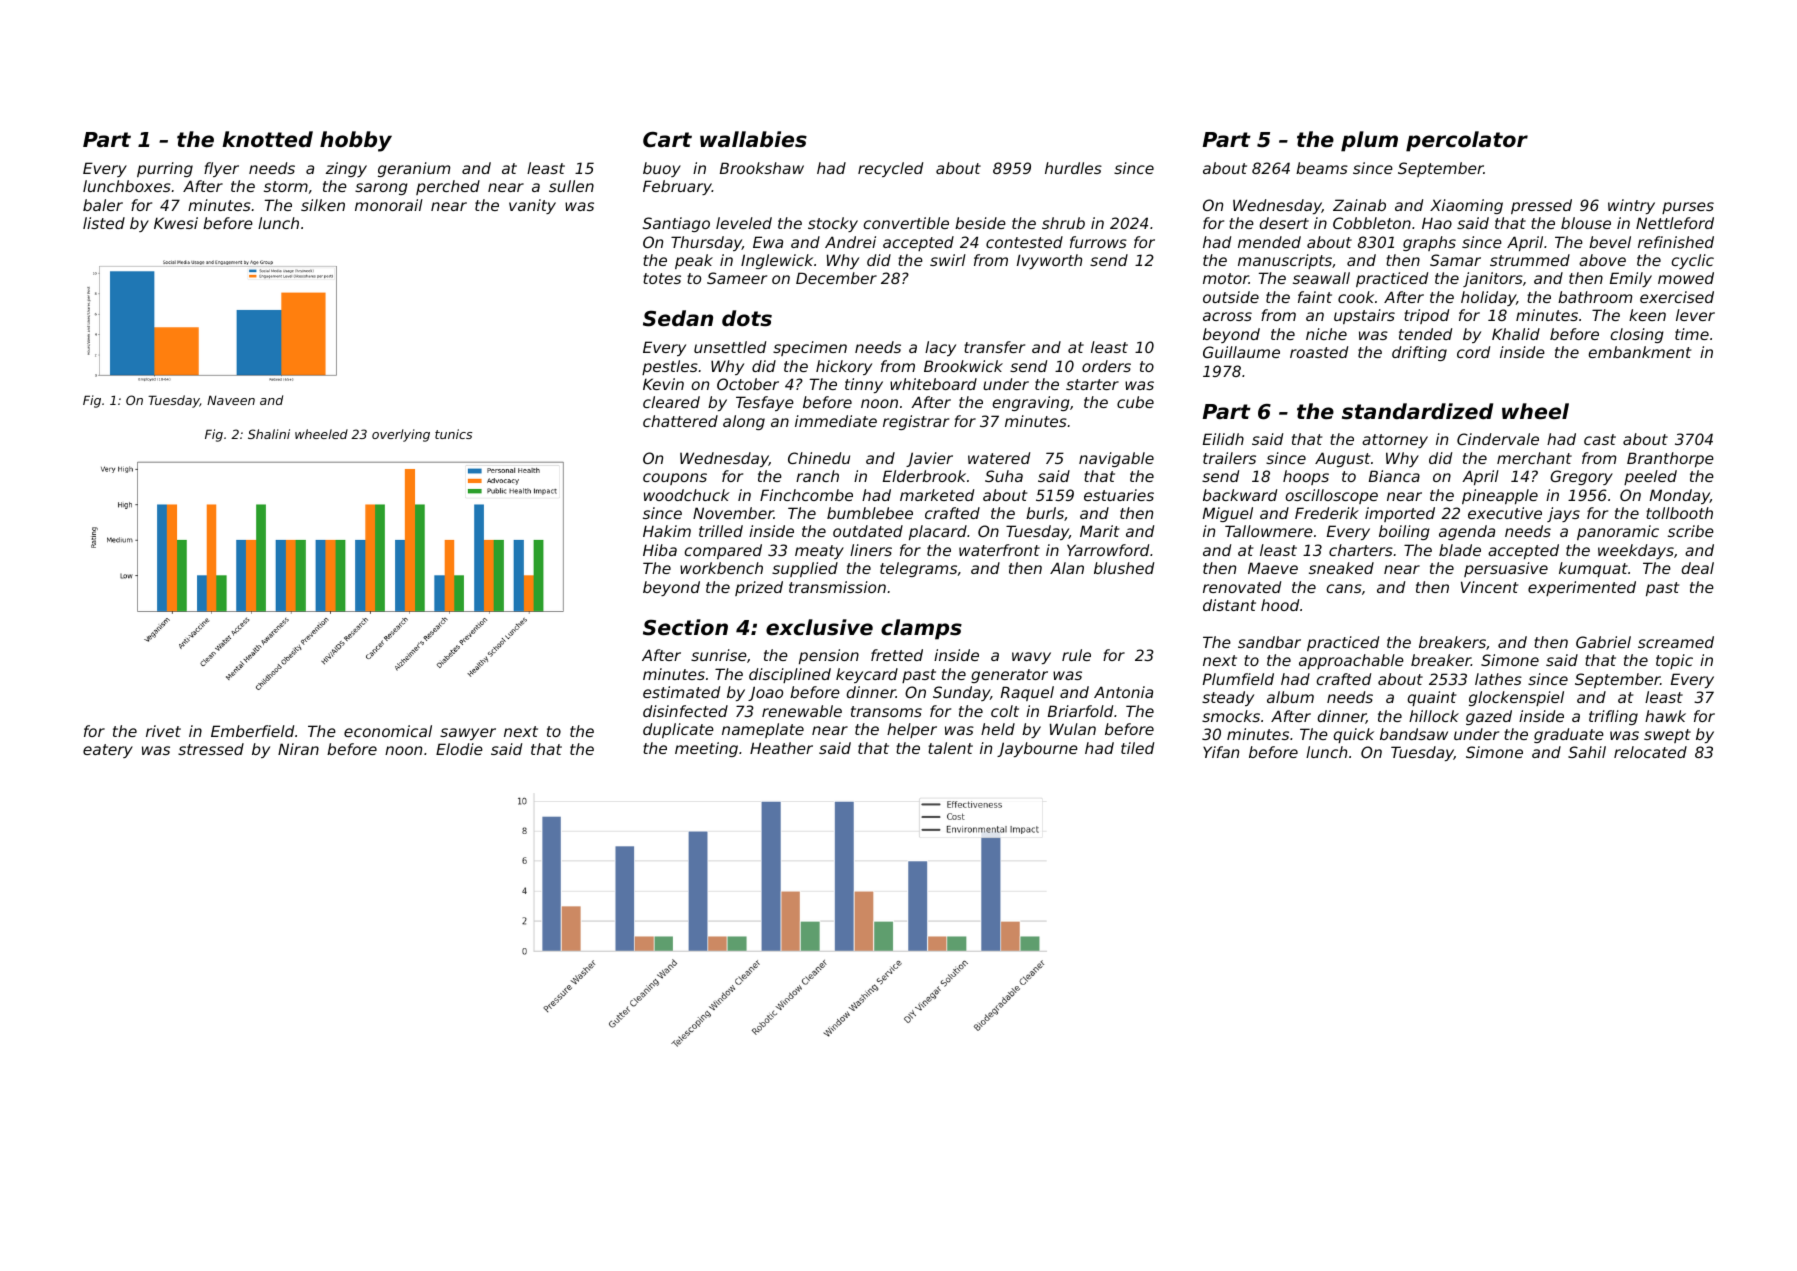 This page has width=1797, height=1271. What do you see at coordinates (850, 242) in the page?
I see `Andrei` at bounding box center [850, 242].
